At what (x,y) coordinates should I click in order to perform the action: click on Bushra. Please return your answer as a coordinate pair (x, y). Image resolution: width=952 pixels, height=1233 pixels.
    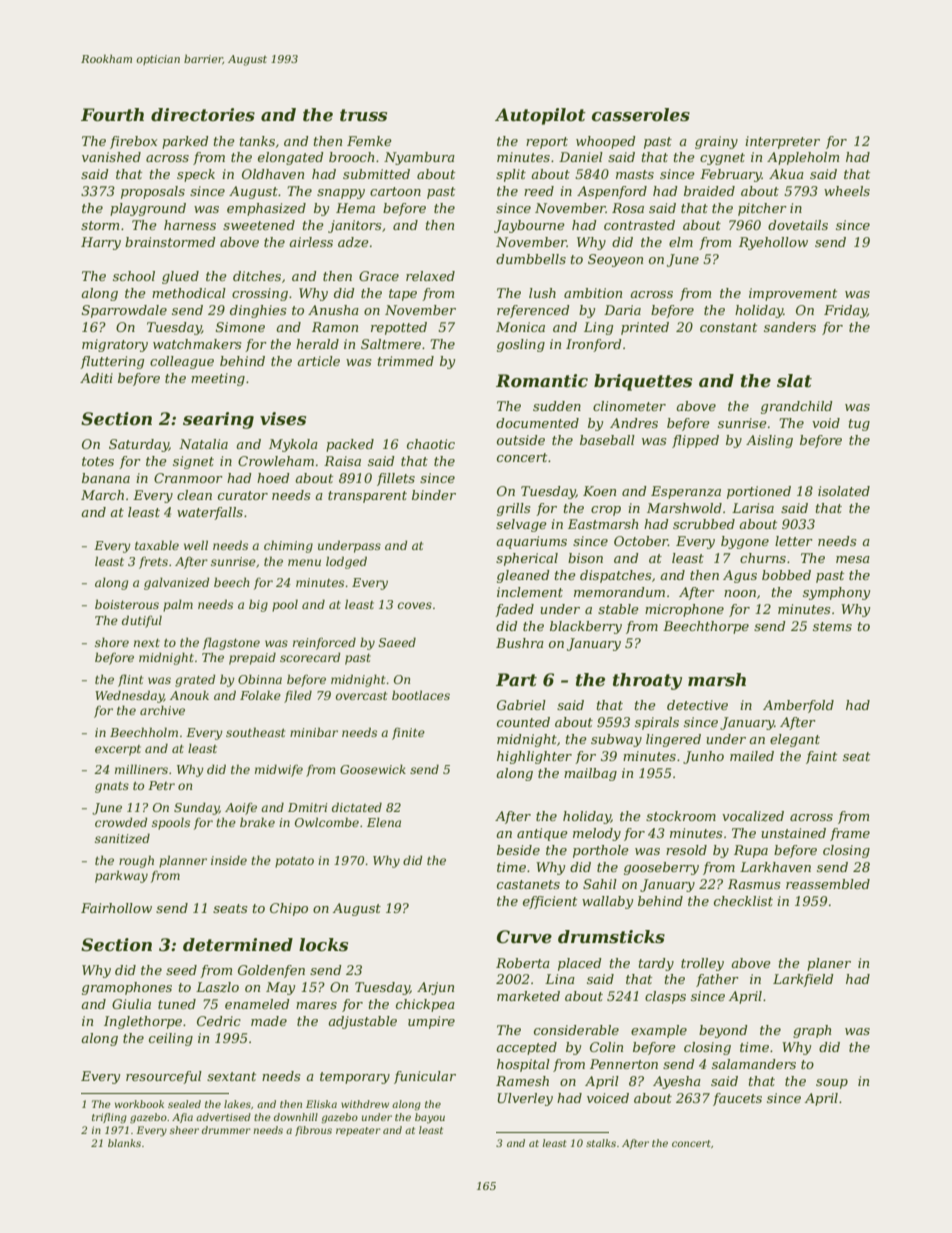
    Looking at the image, I should click on (520, 643).
